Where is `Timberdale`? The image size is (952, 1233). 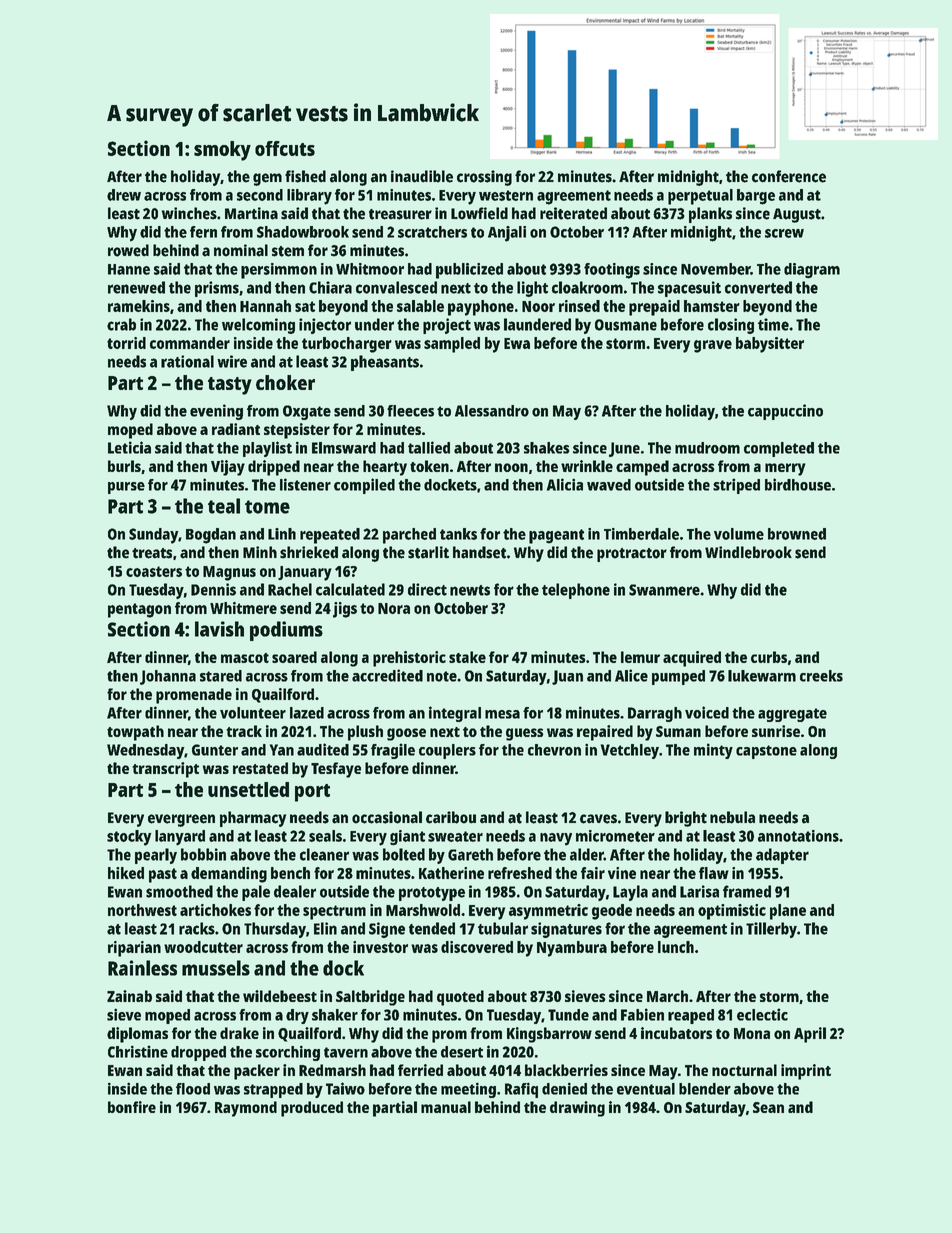 Timberdale is located at coordinates (641, 534).
